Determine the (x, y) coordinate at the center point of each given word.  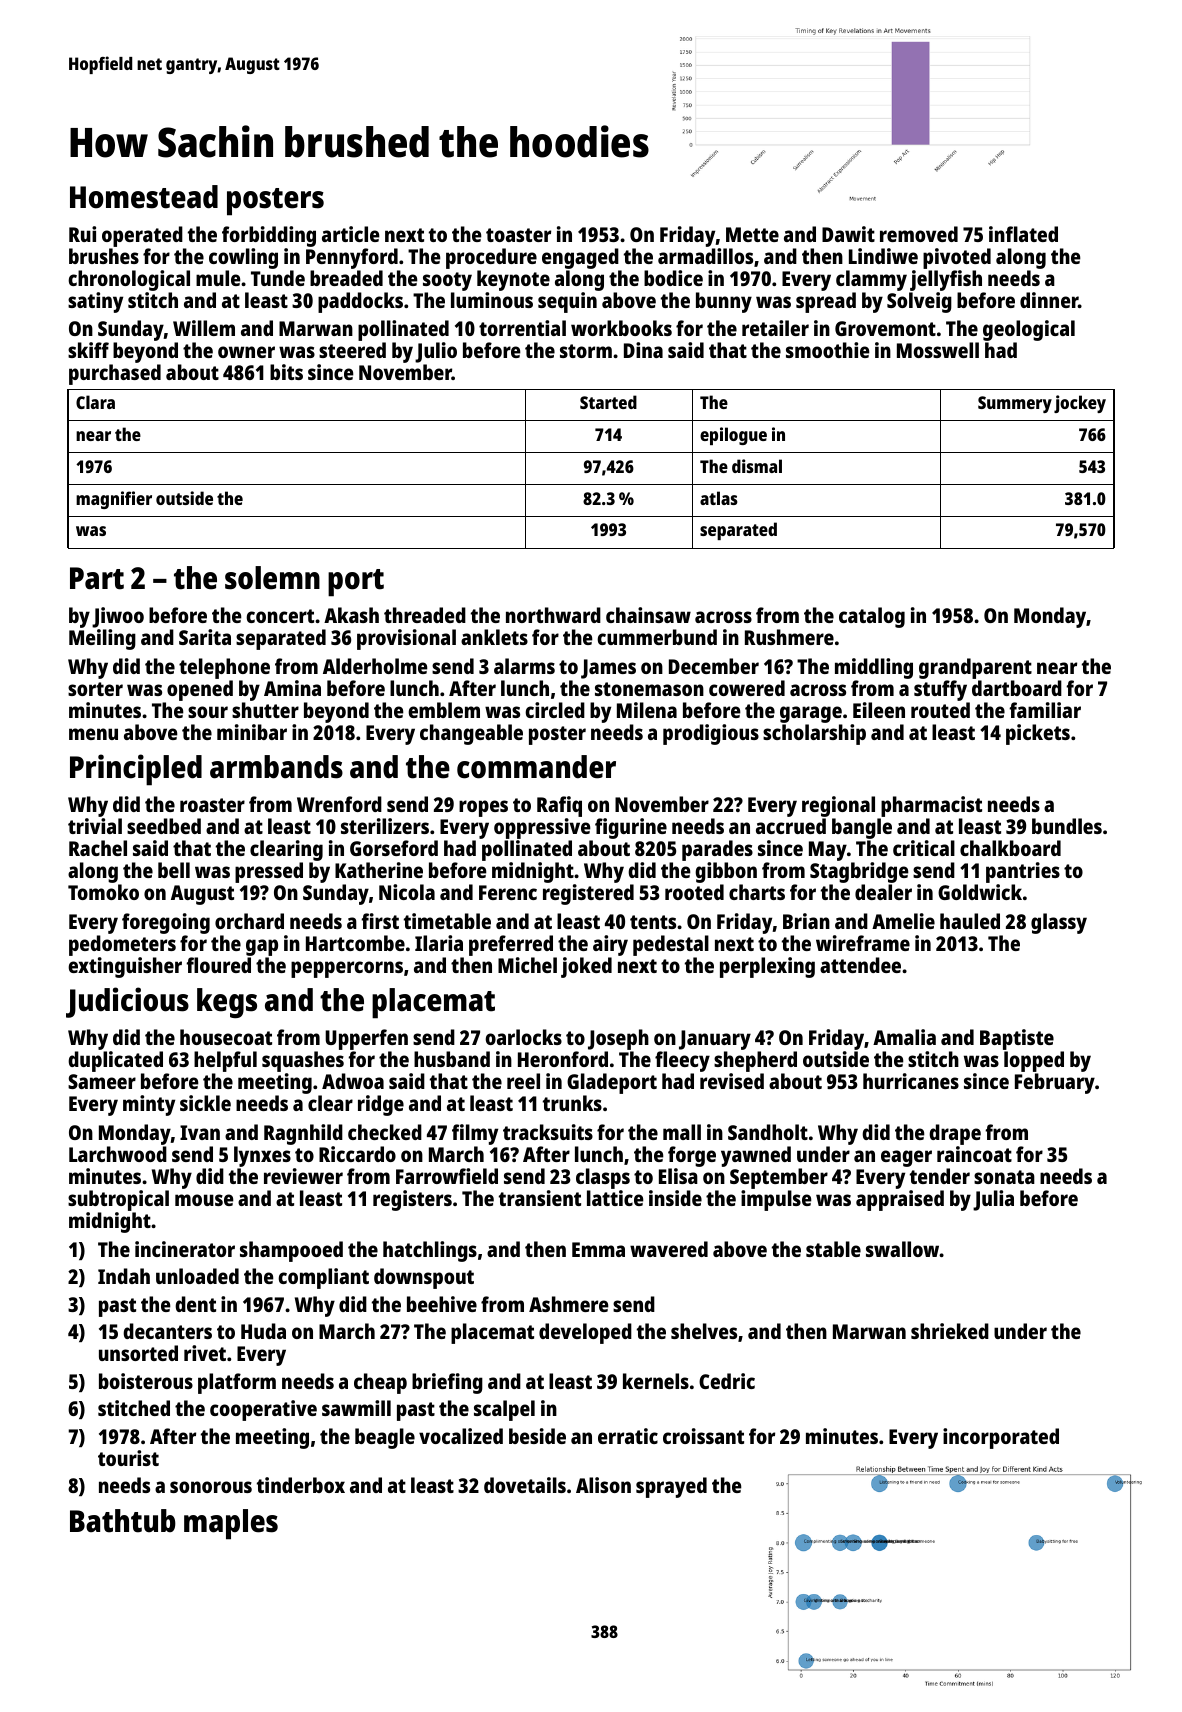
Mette (752, 234)
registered (588, 894)
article (351, 234)
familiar (1045, 710)
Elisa (678, 1176)
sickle (205, 1103)
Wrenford (339, 804)
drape (955, 1134)
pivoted (957, 258)
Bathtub (123, 1521)
